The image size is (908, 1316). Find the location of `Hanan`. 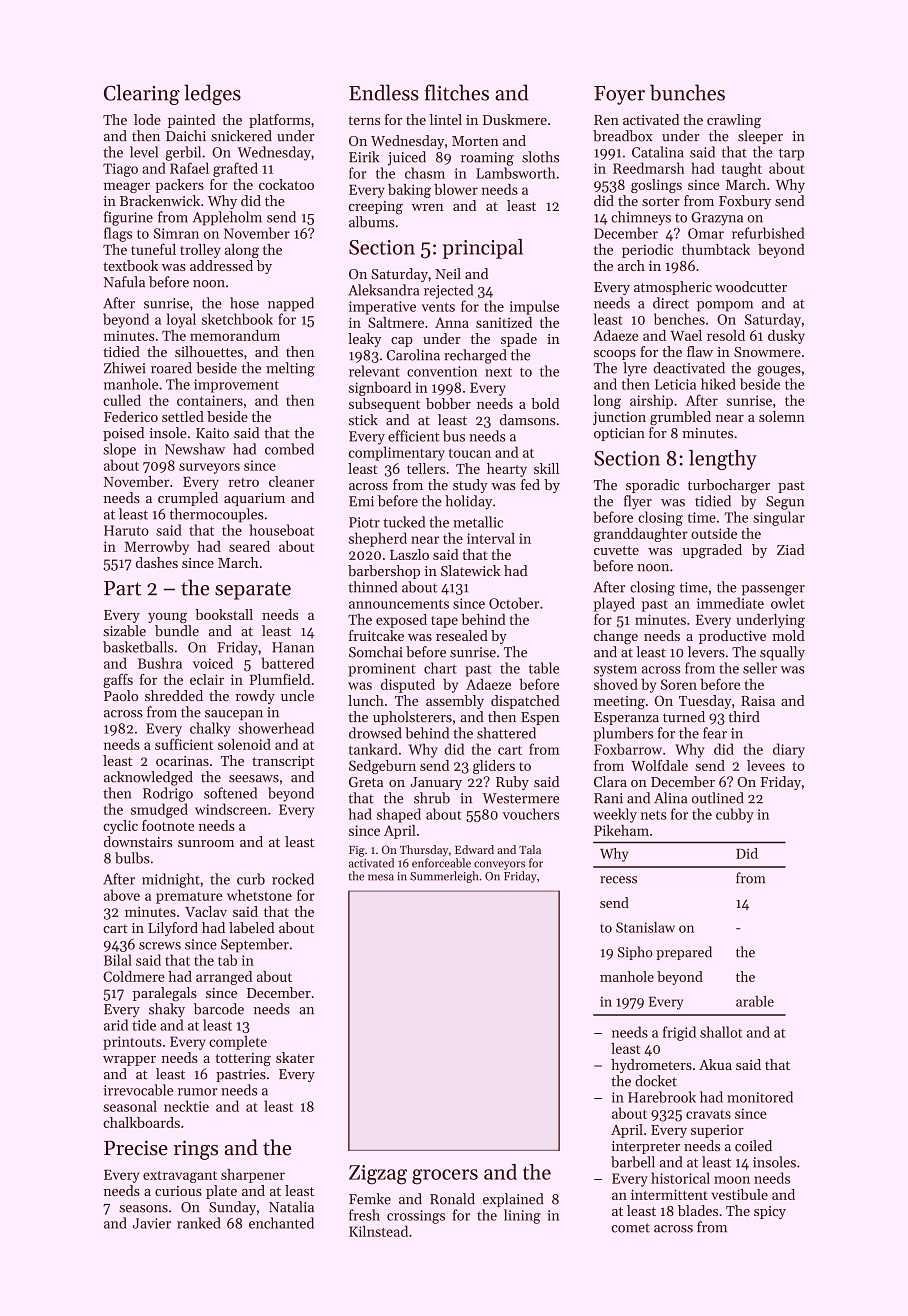

Hanan is located at coordinates (293, 647).
